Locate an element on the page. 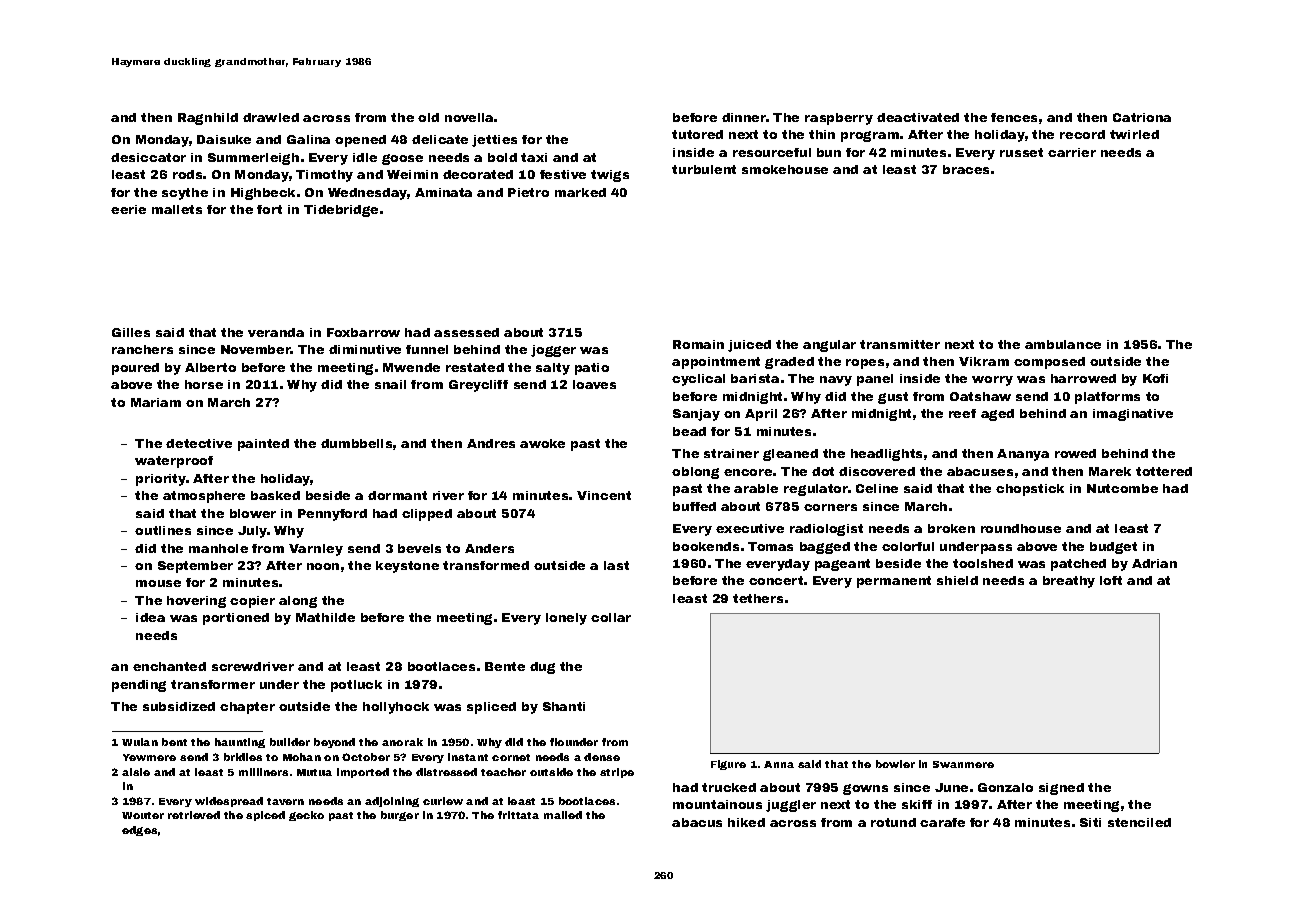  twigs is located at coordinates (610, 176).
